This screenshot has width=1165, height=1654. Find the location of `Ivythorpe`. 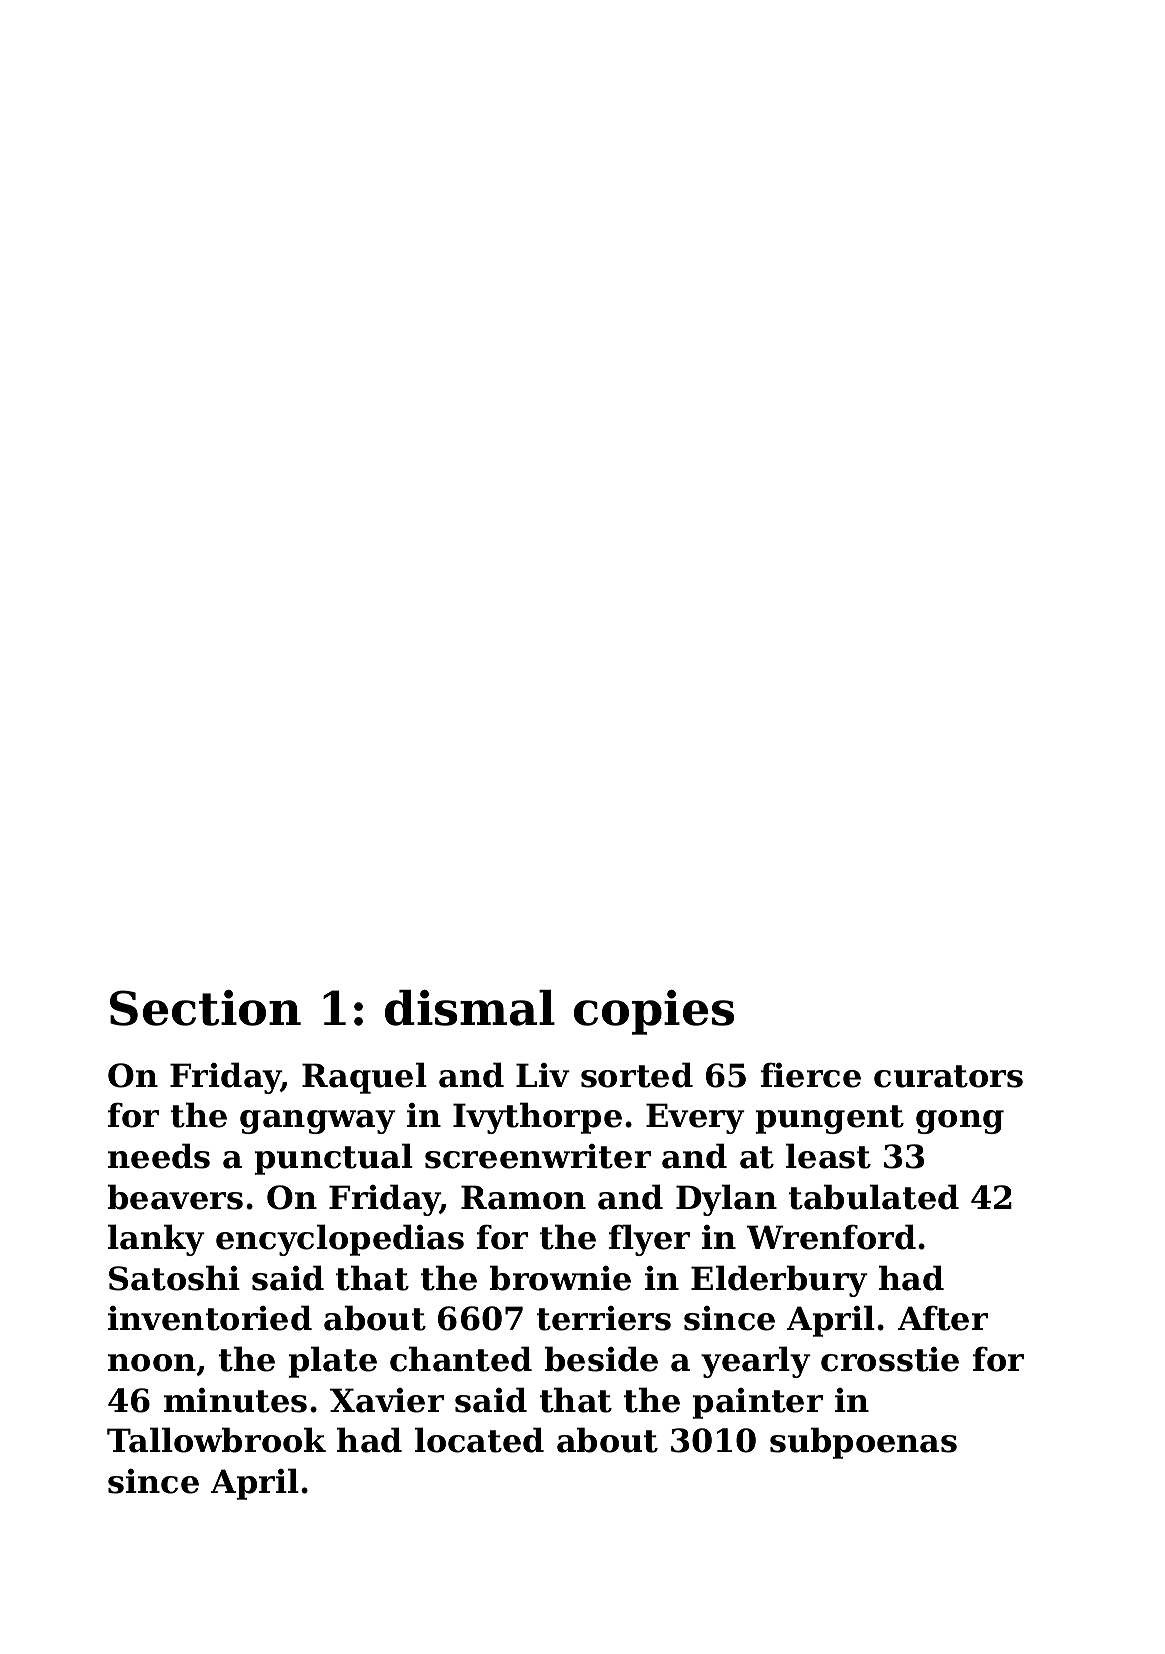

Ivythorpe is located at coordinates (537, 1118).
